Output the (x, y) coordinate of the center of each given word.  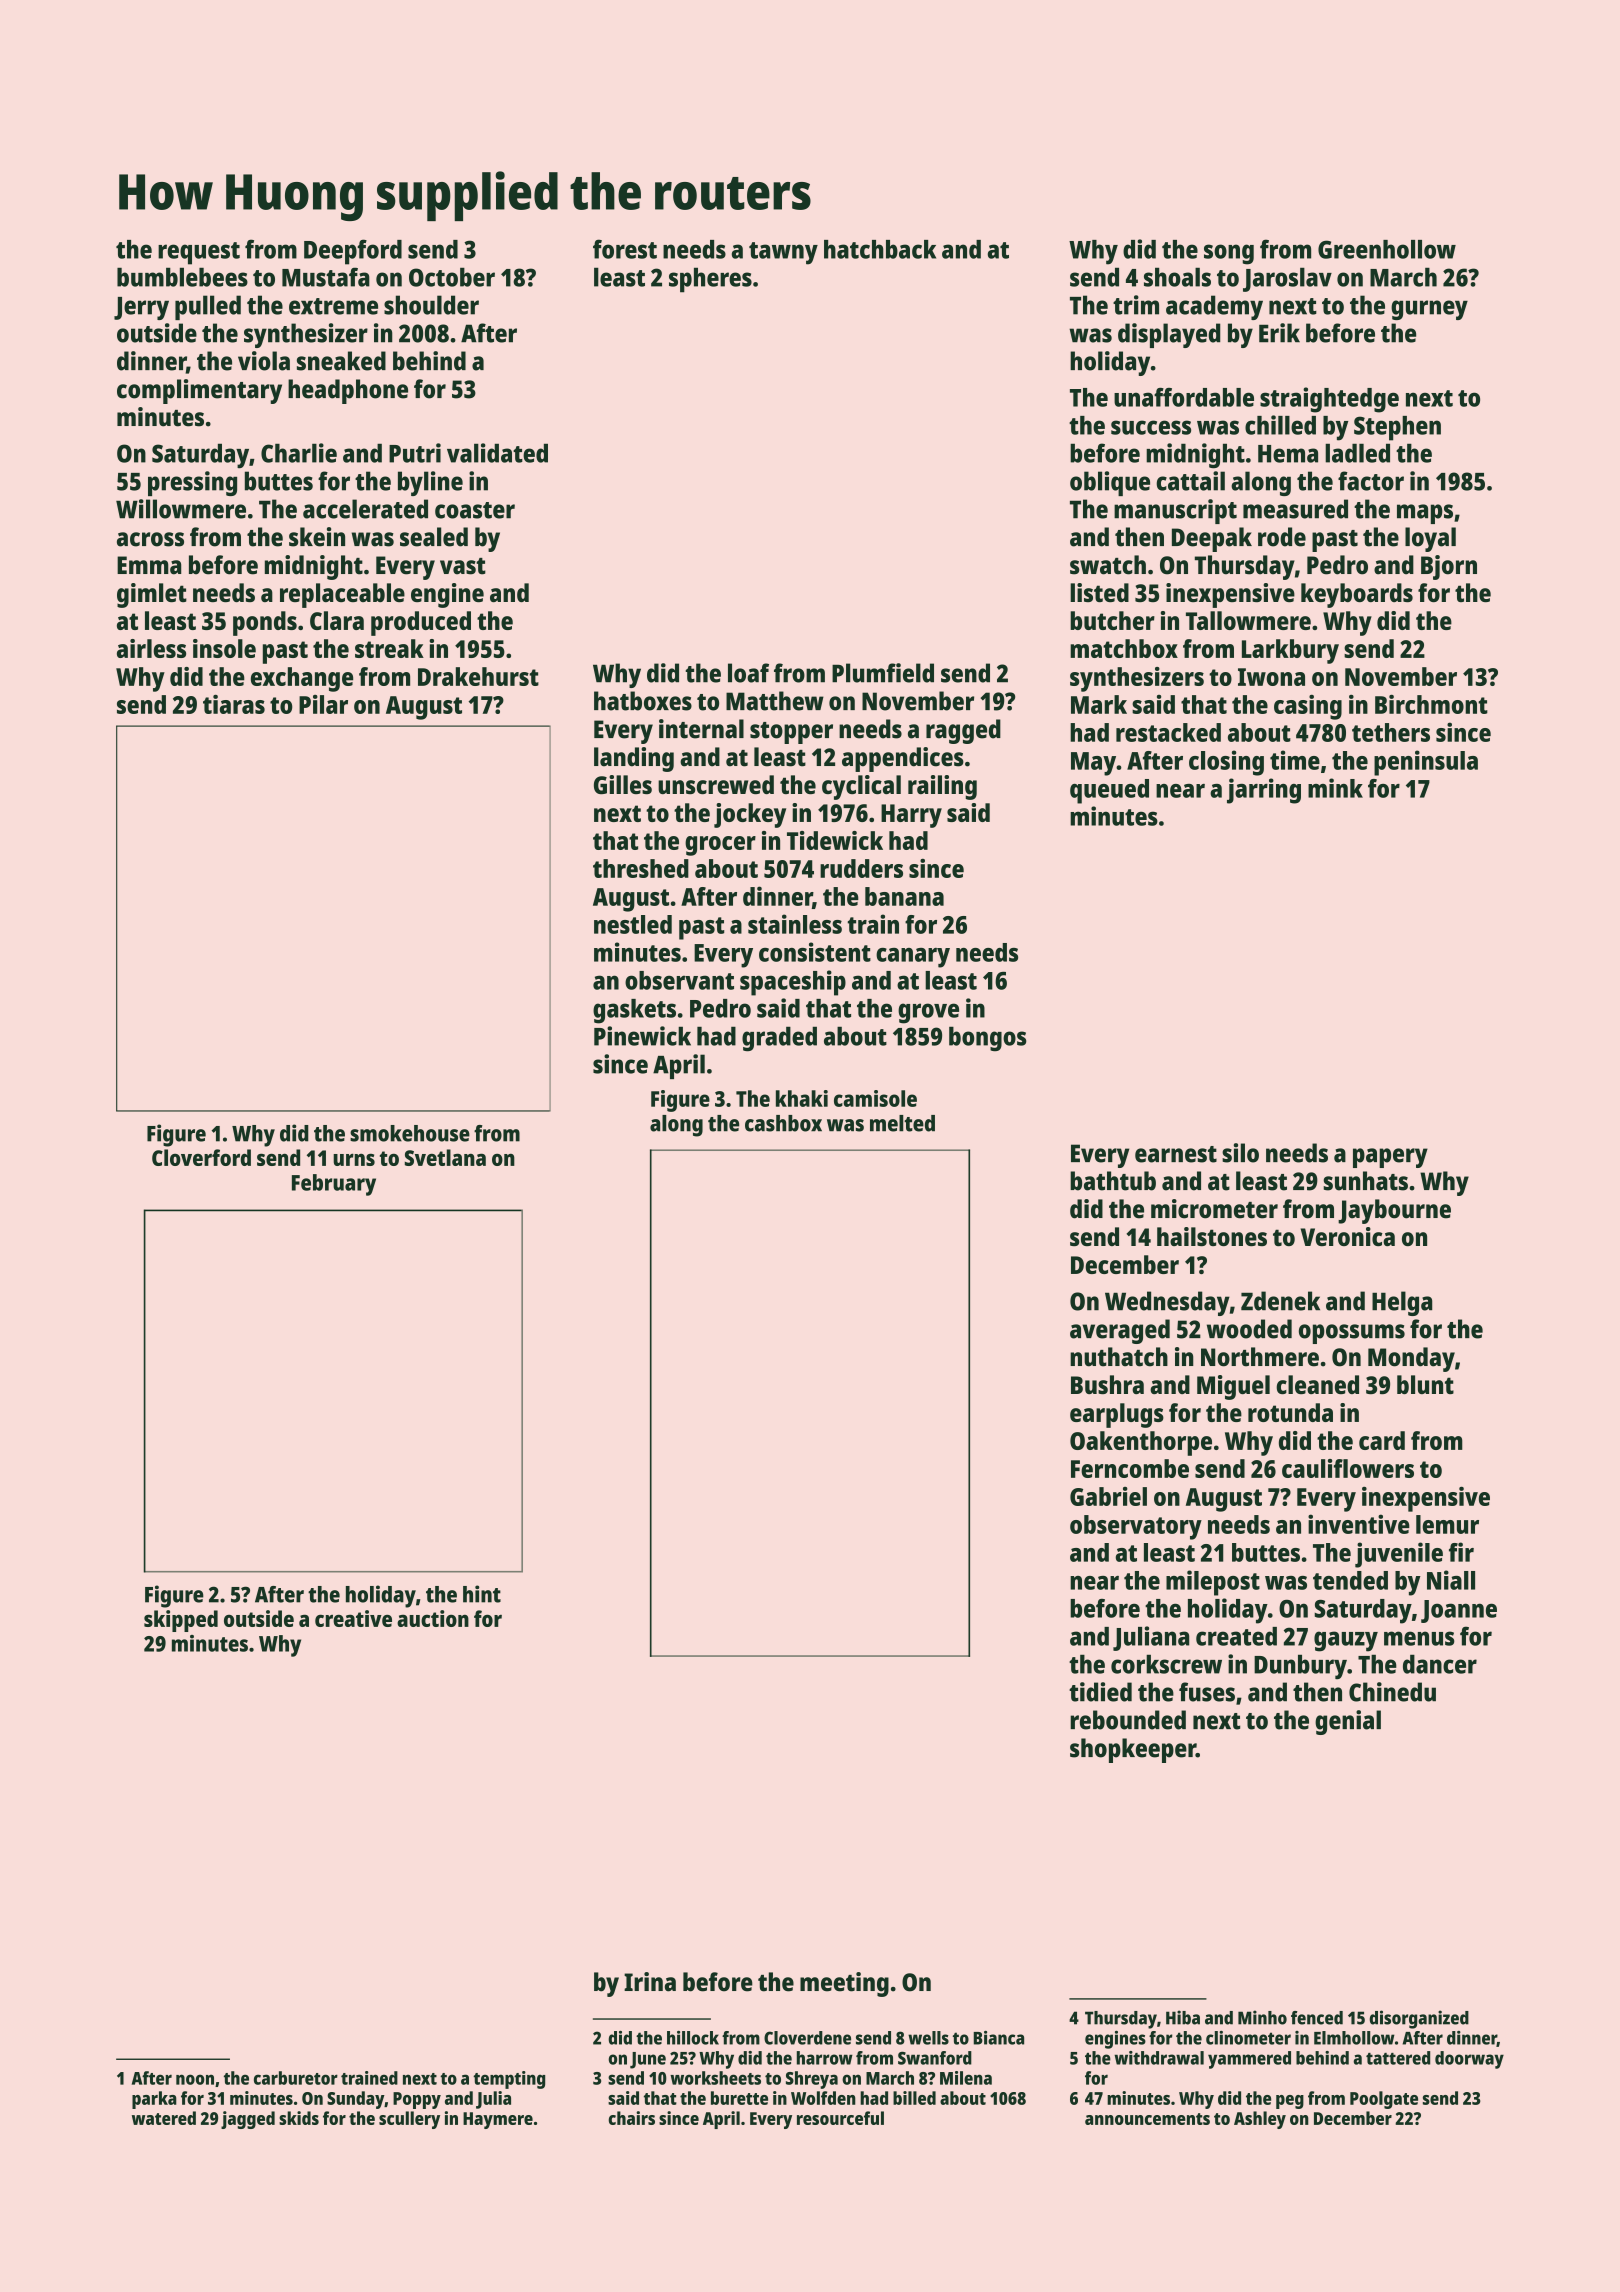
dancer (1440, 1664)
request (199, 253)
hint (482, 1594)
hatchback (880, 249)
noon (195, 2079)
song (1229, 254)
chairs (632, 2118)
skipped (181, 1621)
